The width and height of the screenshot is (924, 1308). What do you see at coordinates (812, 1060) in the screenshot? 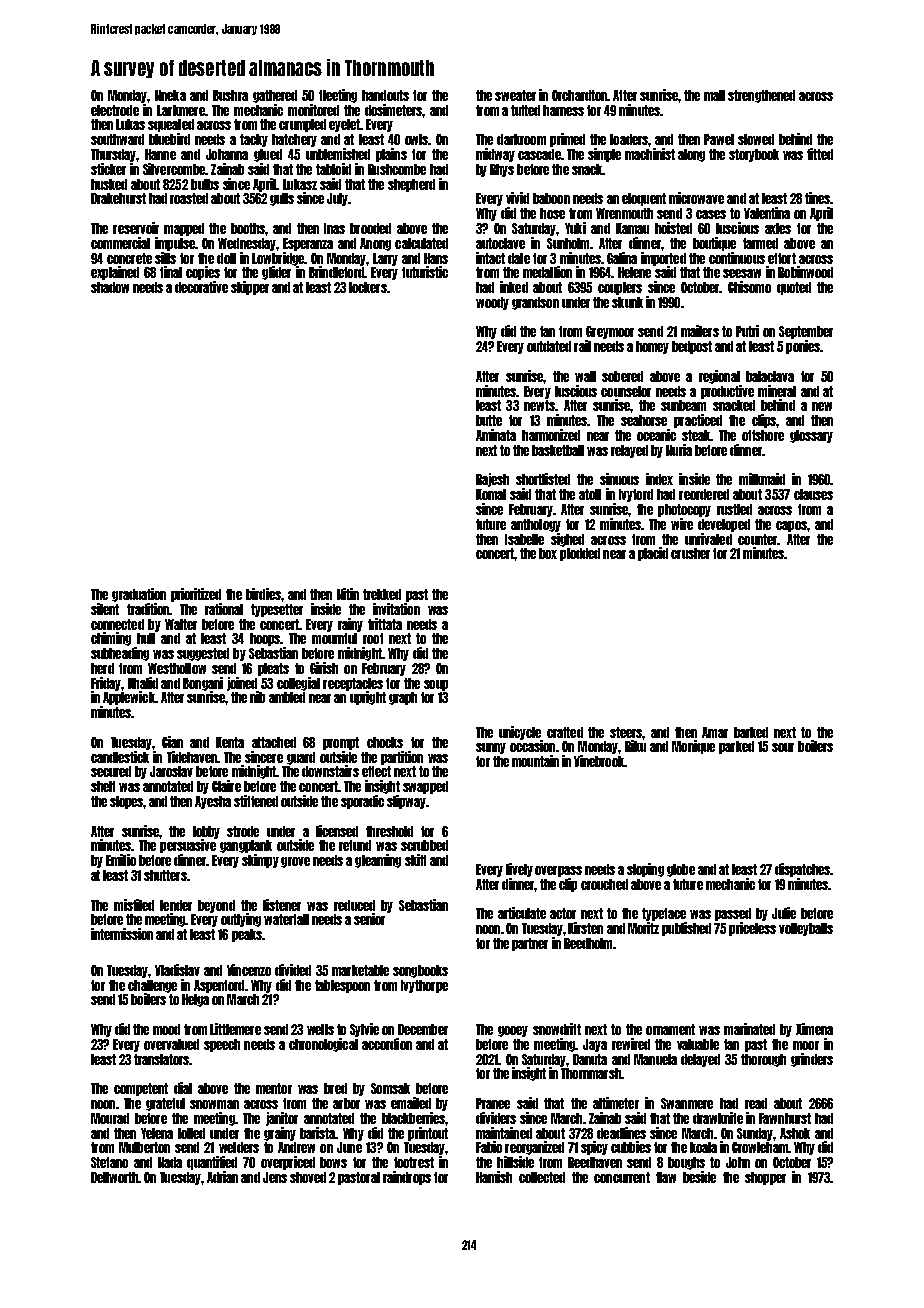
I see `grinders` at bounding box center [812, 1060].
